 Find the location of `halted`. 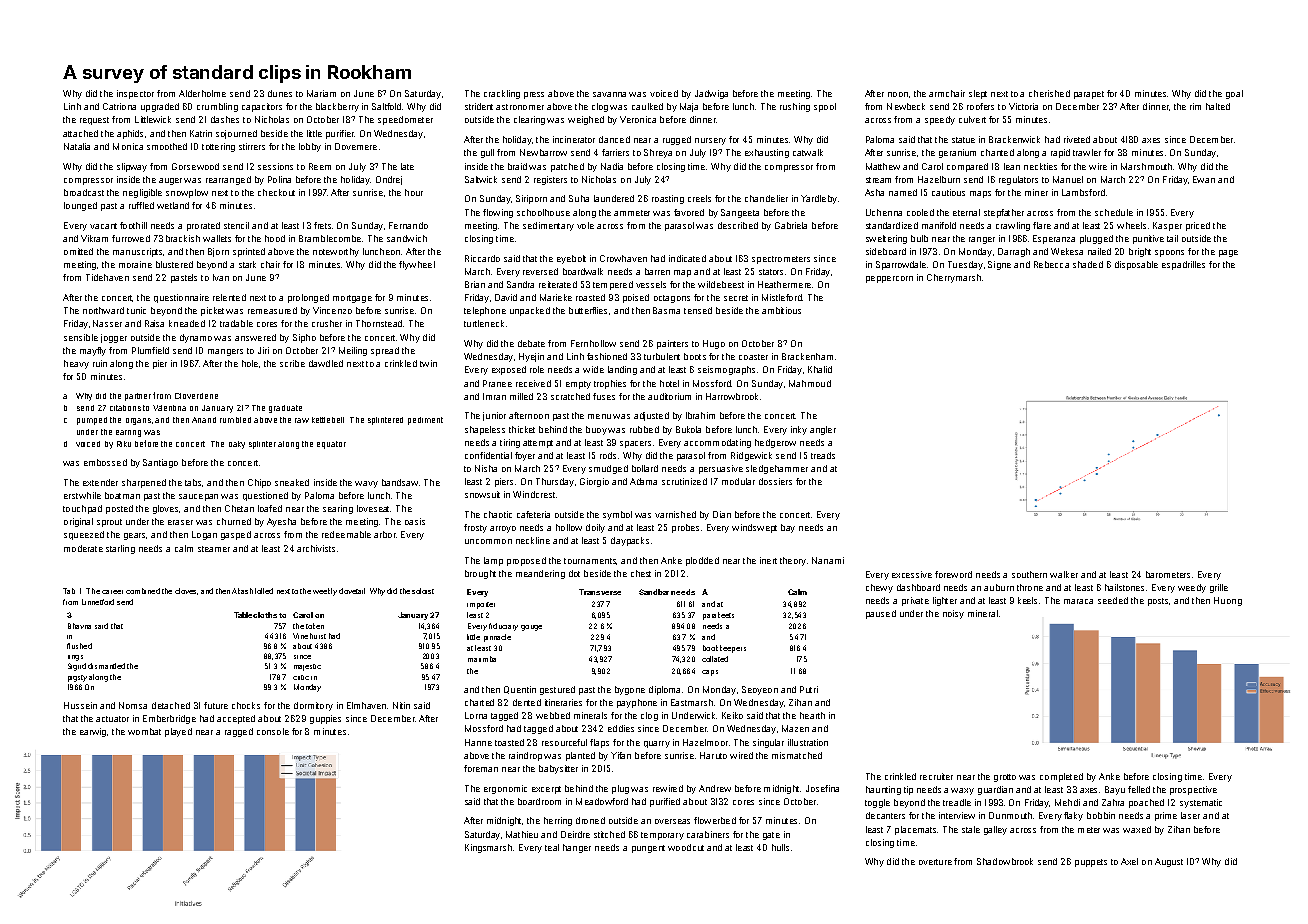

halted is located at coordinates (1218, 106).
